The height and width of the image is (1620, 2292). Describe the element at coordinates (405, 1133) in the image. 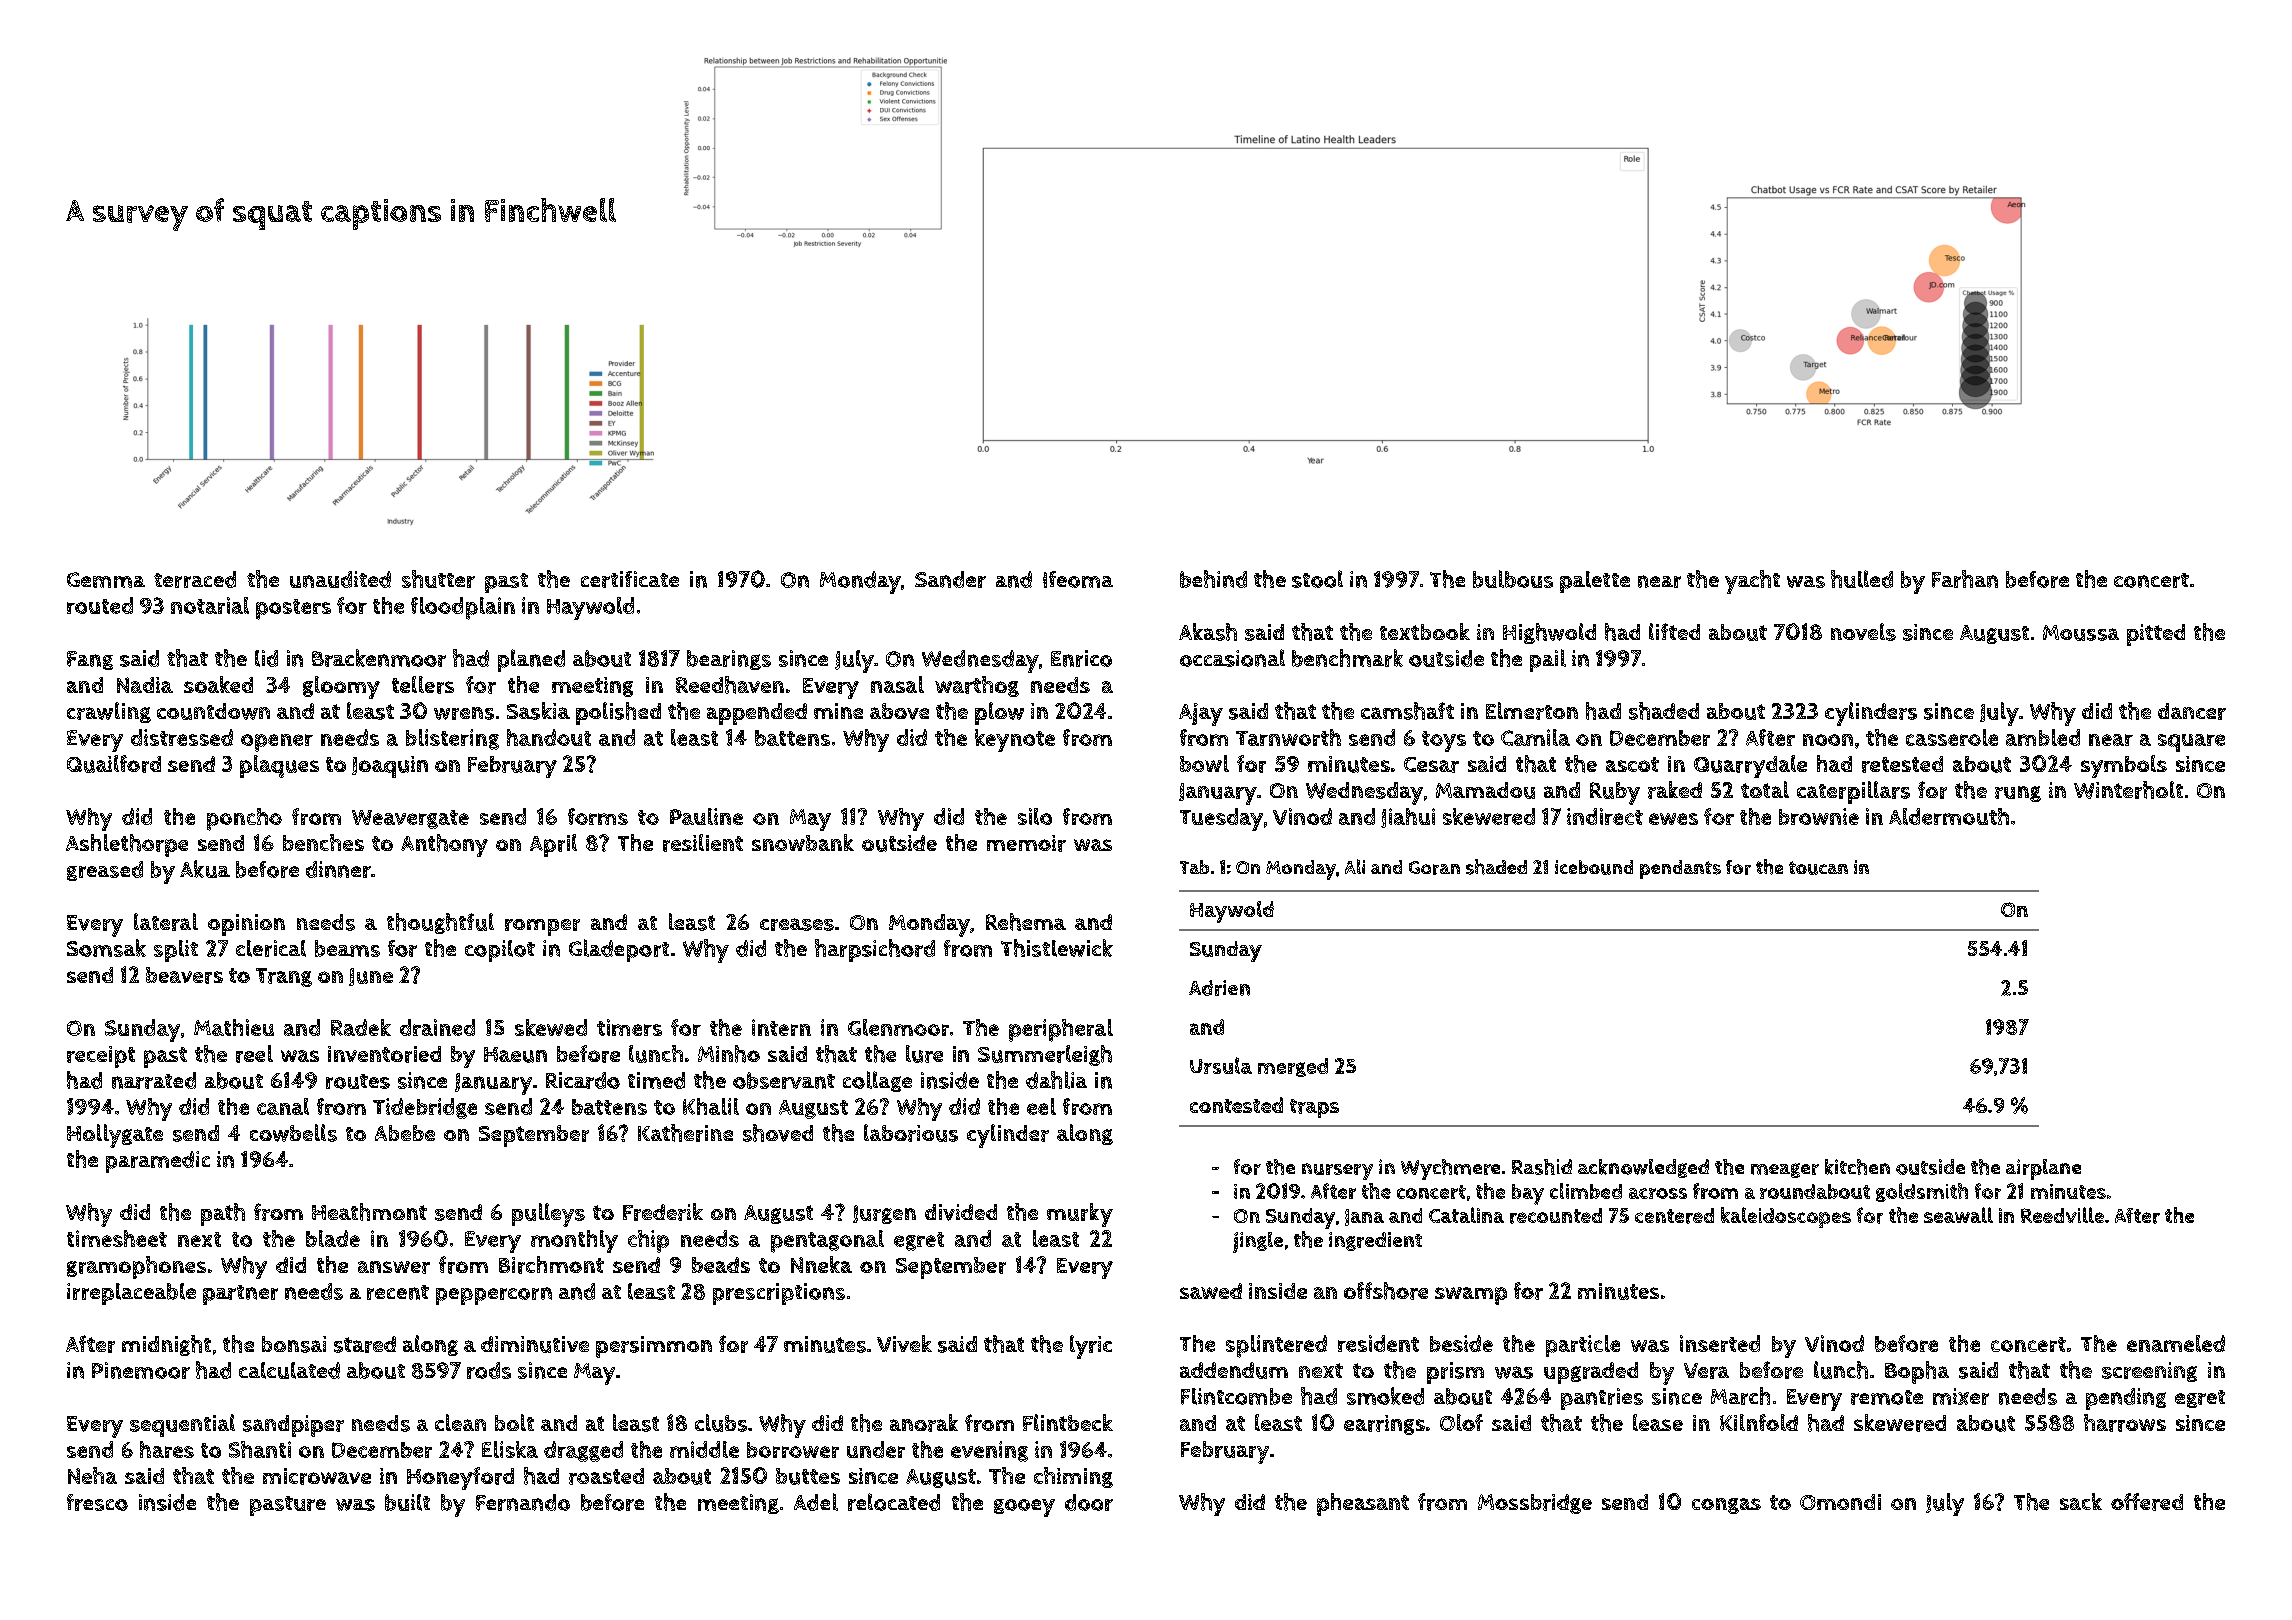

I see `Abebe` at that location.
